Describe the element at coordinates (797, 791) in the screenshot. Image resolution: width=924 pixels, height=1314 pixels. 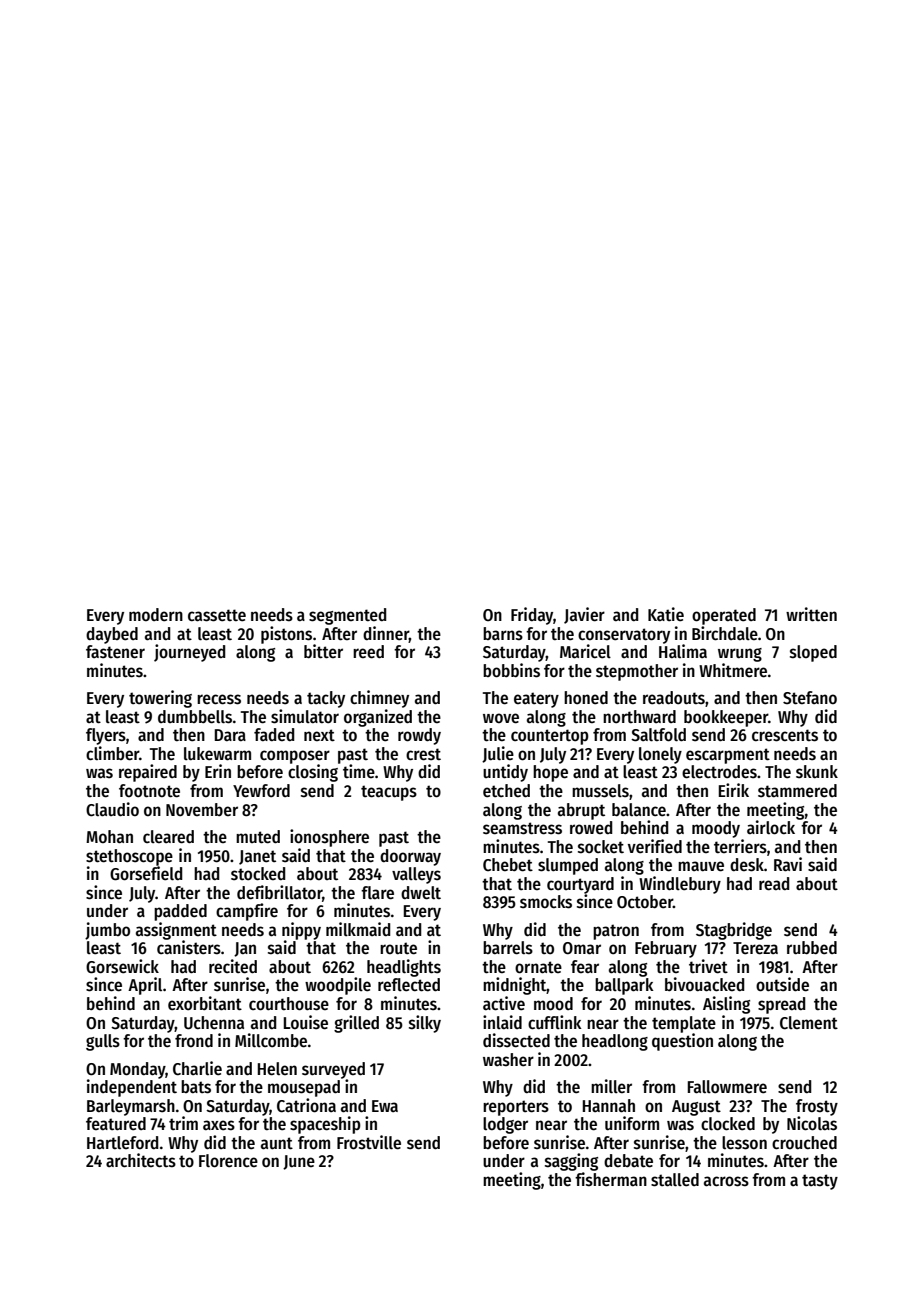
I see `stammered` at that location.
